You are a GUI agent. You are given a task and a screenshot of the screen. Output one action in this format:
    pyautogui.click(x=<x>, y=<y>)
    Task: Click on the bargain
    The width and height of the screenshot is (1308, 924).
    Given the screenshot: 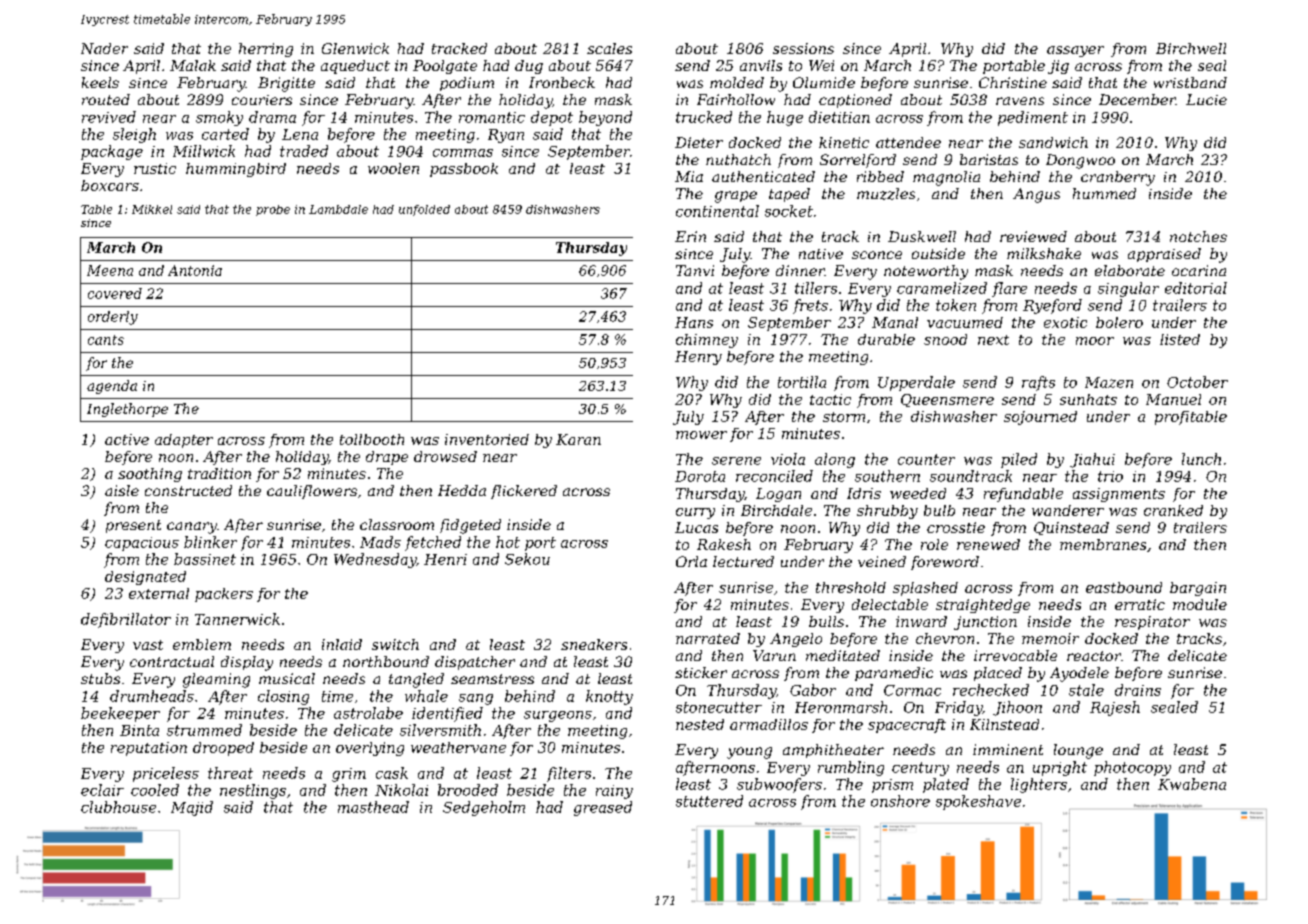 What is the action you would take?
    pyautogui.click(x=1198, y=589)
